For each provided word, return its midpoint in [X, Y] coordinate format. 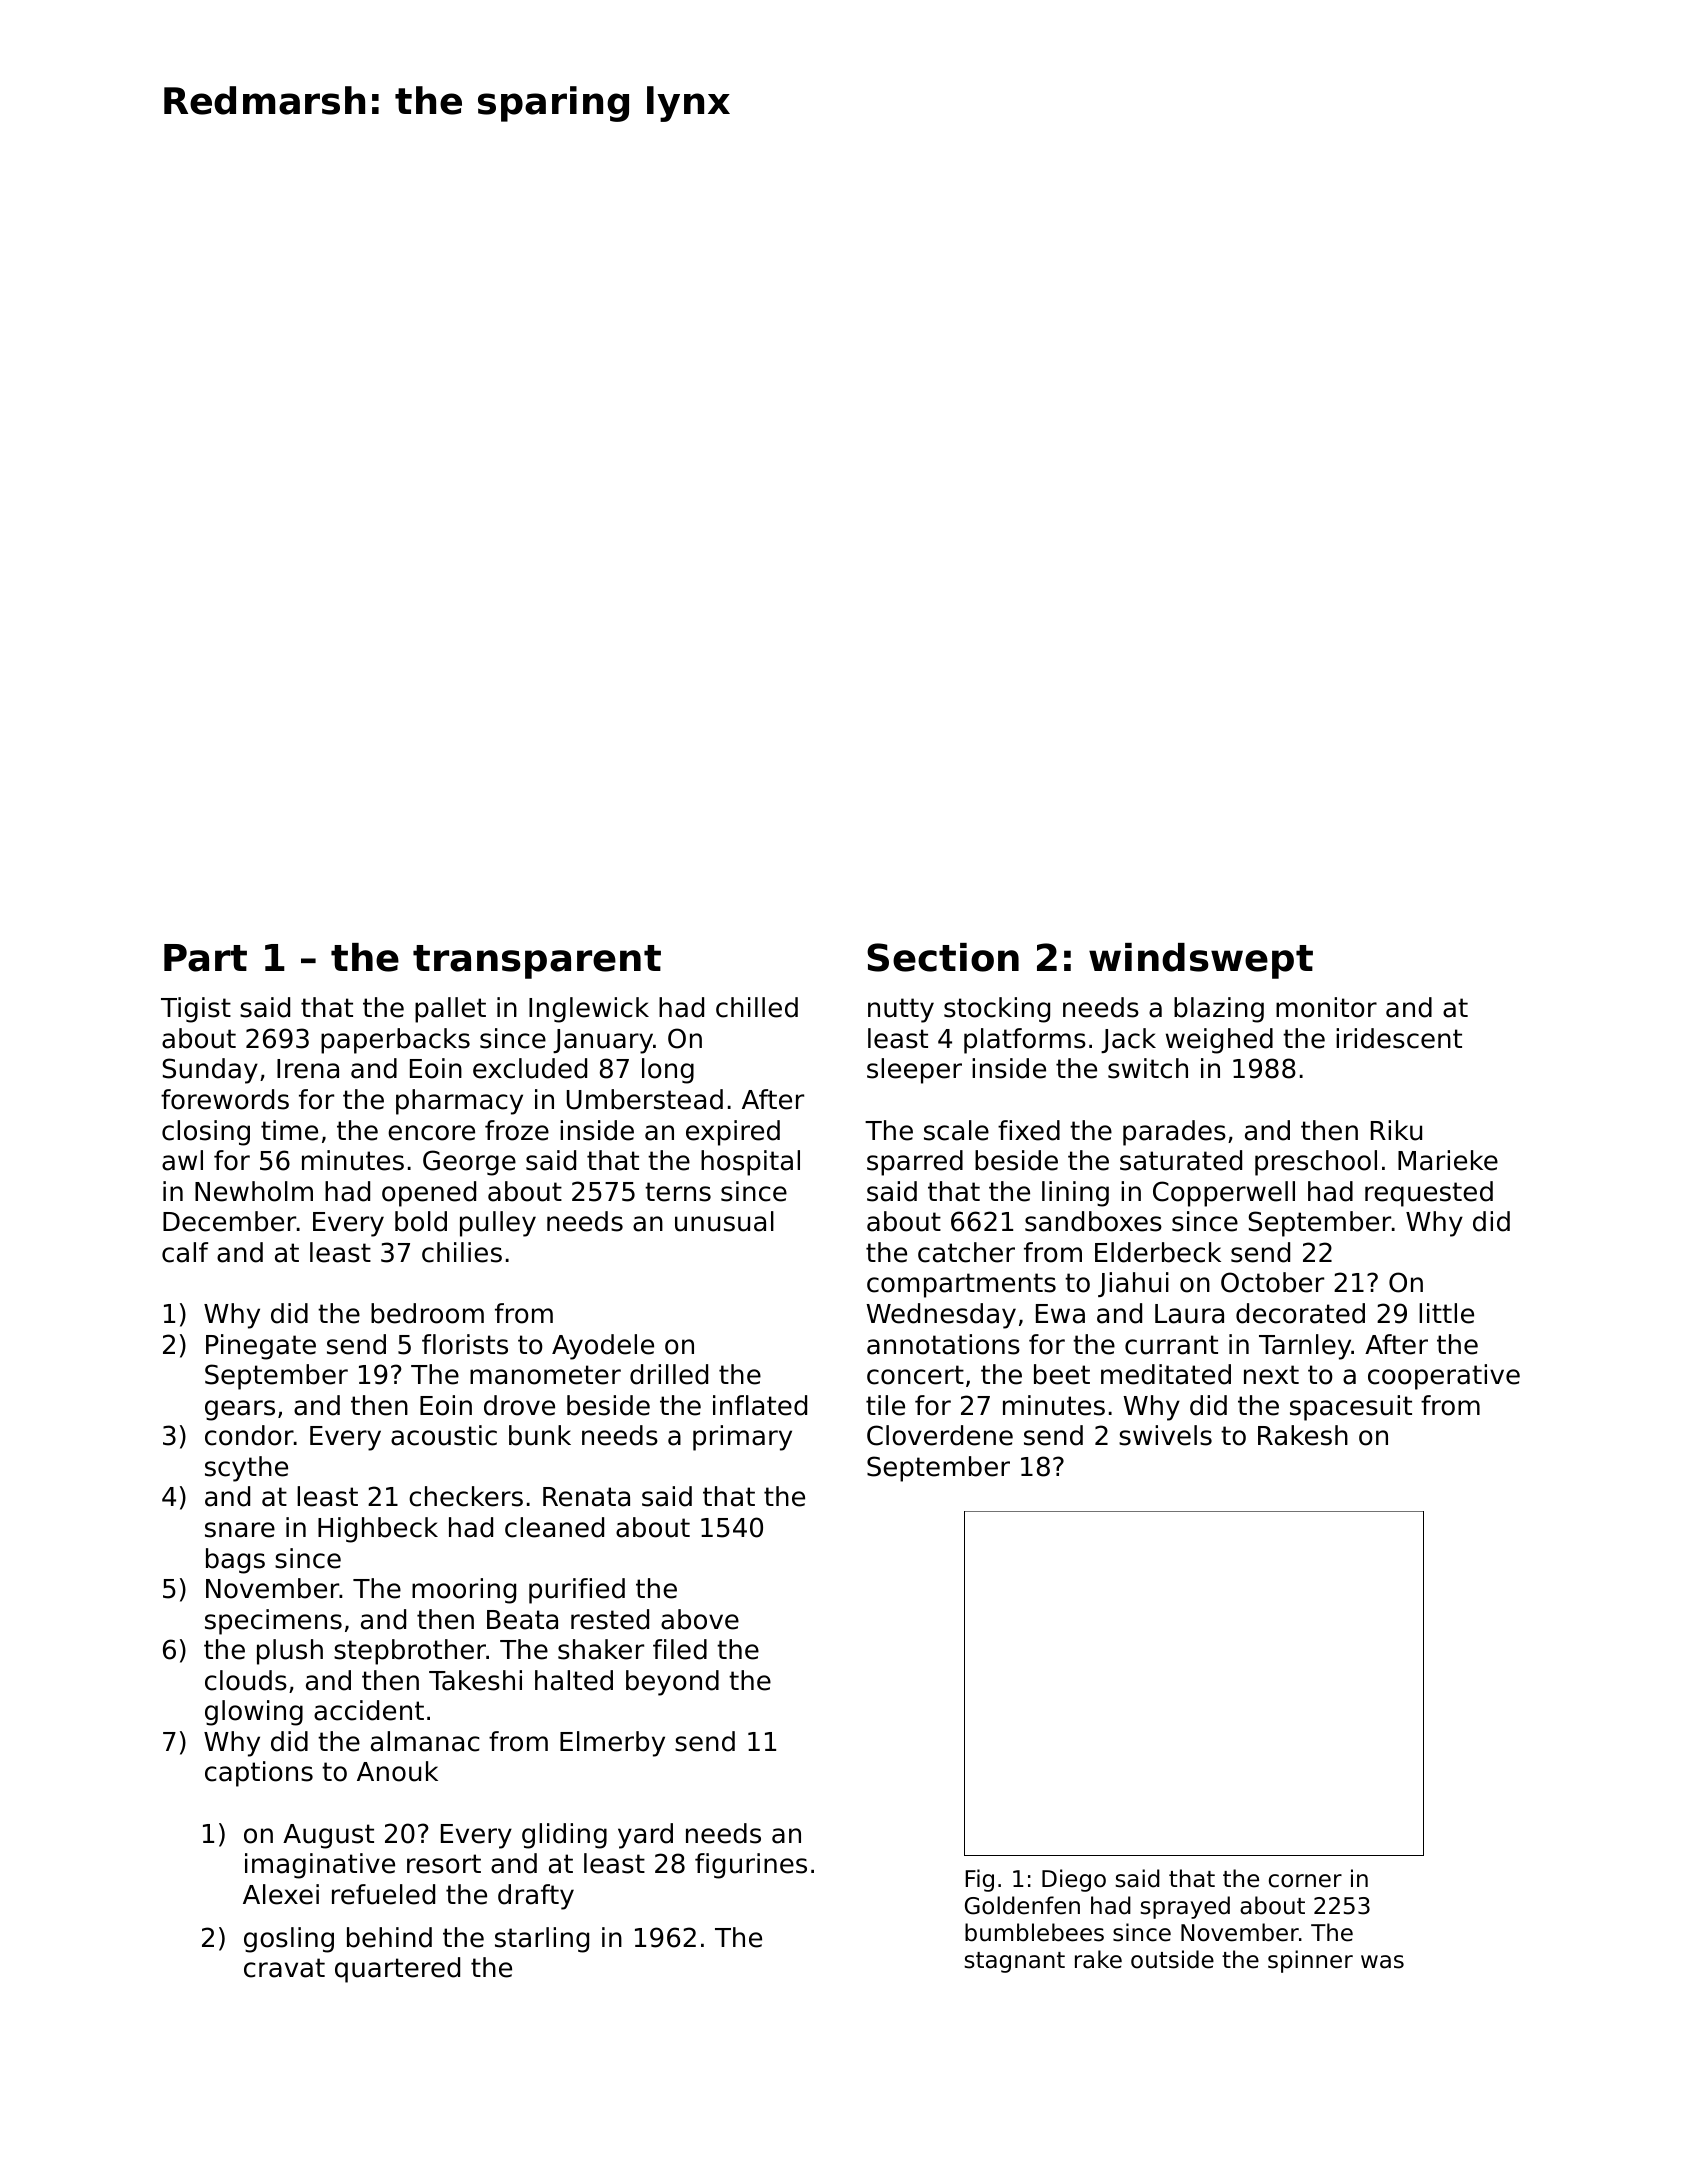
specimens [273, 1622]
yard [645, 1836]
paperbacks [395, 1041]
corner [1305, 1881]
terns [678, 1192]
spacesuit [1351, 1408]
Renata [586, 1497]
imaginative [320, 1866]
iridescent [1399, 1038]
